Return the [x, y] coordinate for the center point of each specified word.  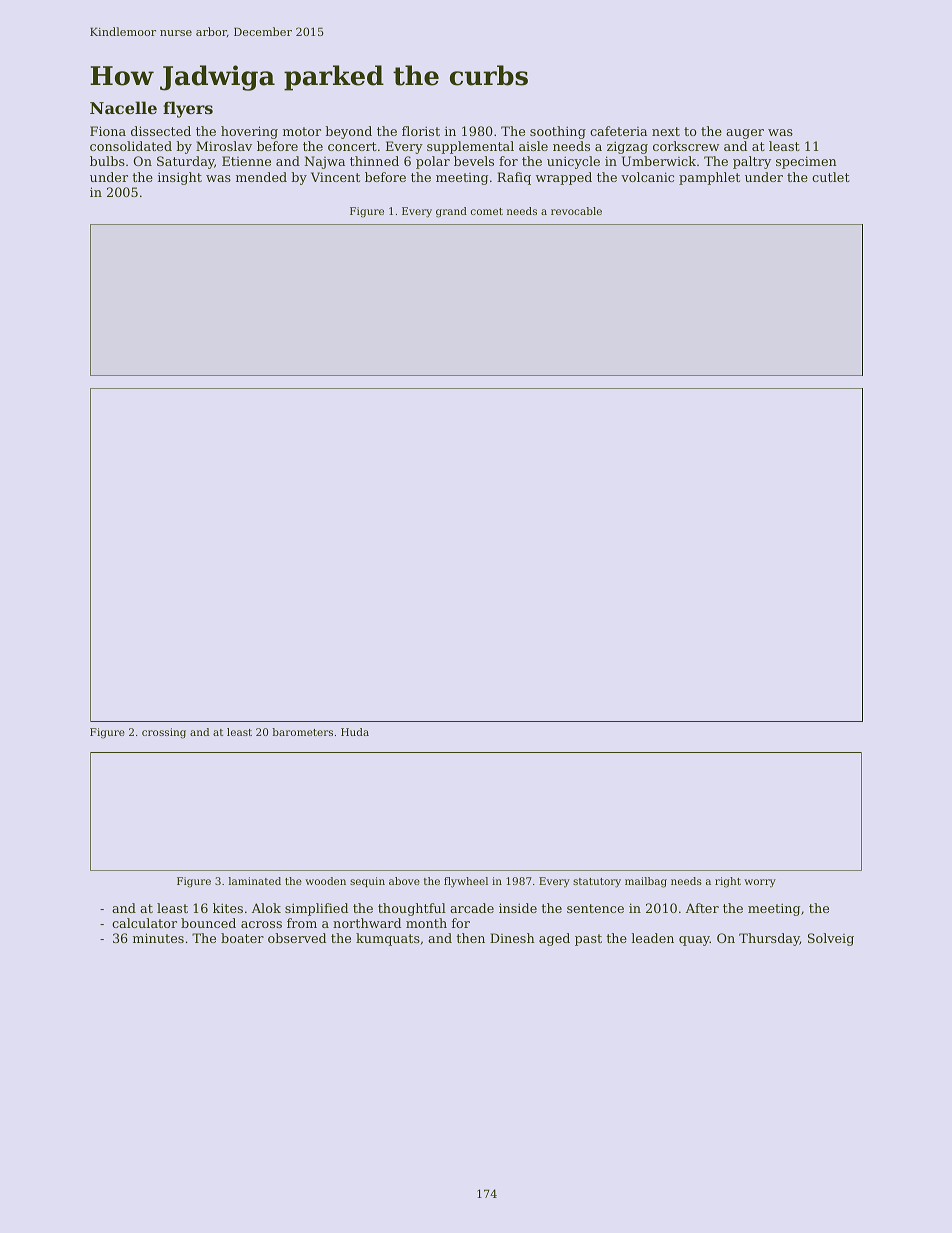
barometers [302, 732]
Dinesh [512, 938]
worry [760, 883]
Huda [355, 732]
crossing [164, 733]
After [702, 908]
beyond [348, 132]
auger [745, 134]
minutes [158, 938]
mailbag [646, 882]
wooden [325, 881]
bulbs [107, 161]
